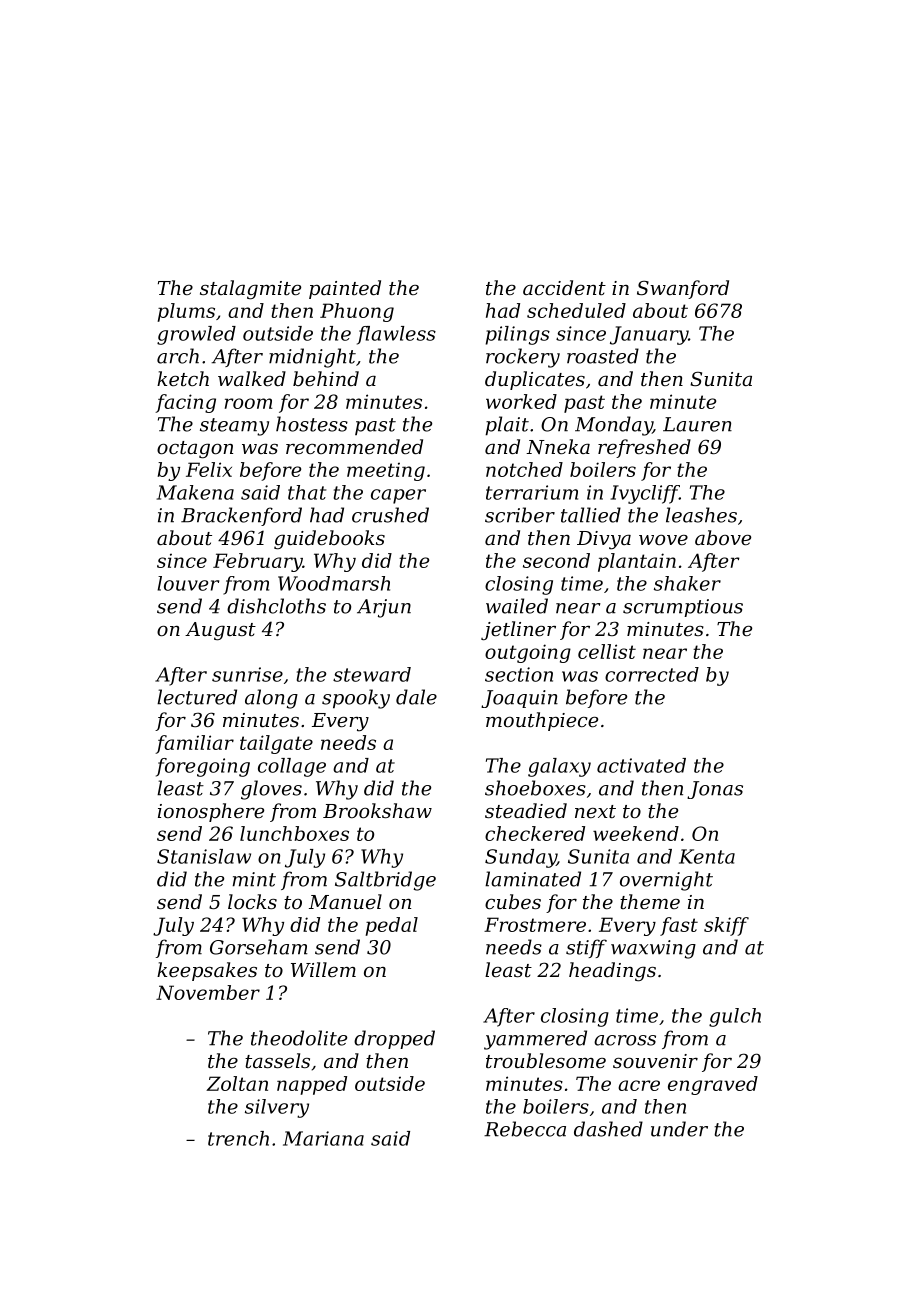 This image has width=924, height=1311. What do you see at coordinates (312, 424) in the image?
I see `hostess` at bounding box center [312, 424].
